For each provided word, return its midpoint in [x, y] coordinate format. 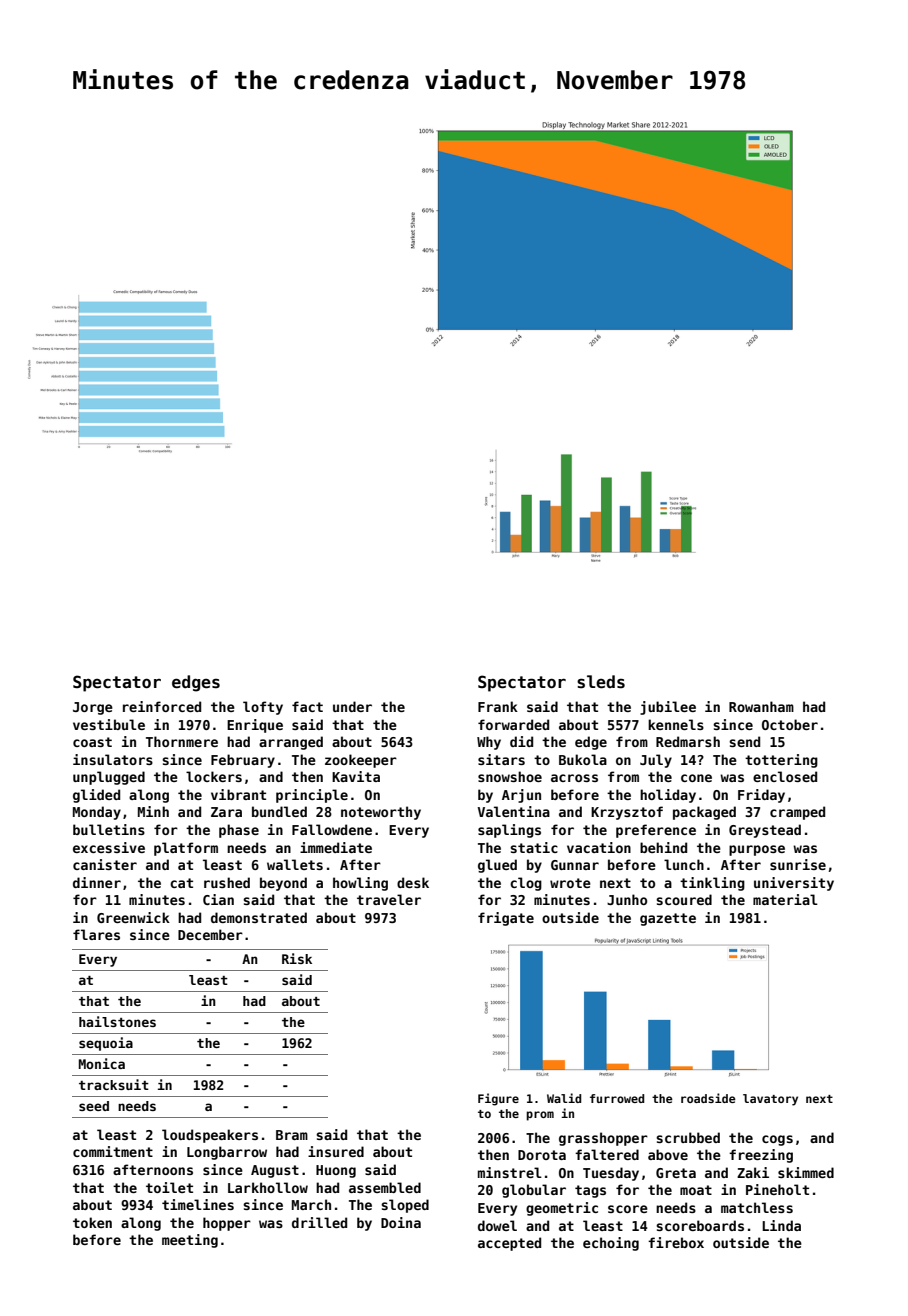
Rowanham [761, 706]
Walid [564, 1098]
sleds [601, 682]
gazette [668, 919]
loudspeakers [210, 1136]
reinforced [162, 706]
